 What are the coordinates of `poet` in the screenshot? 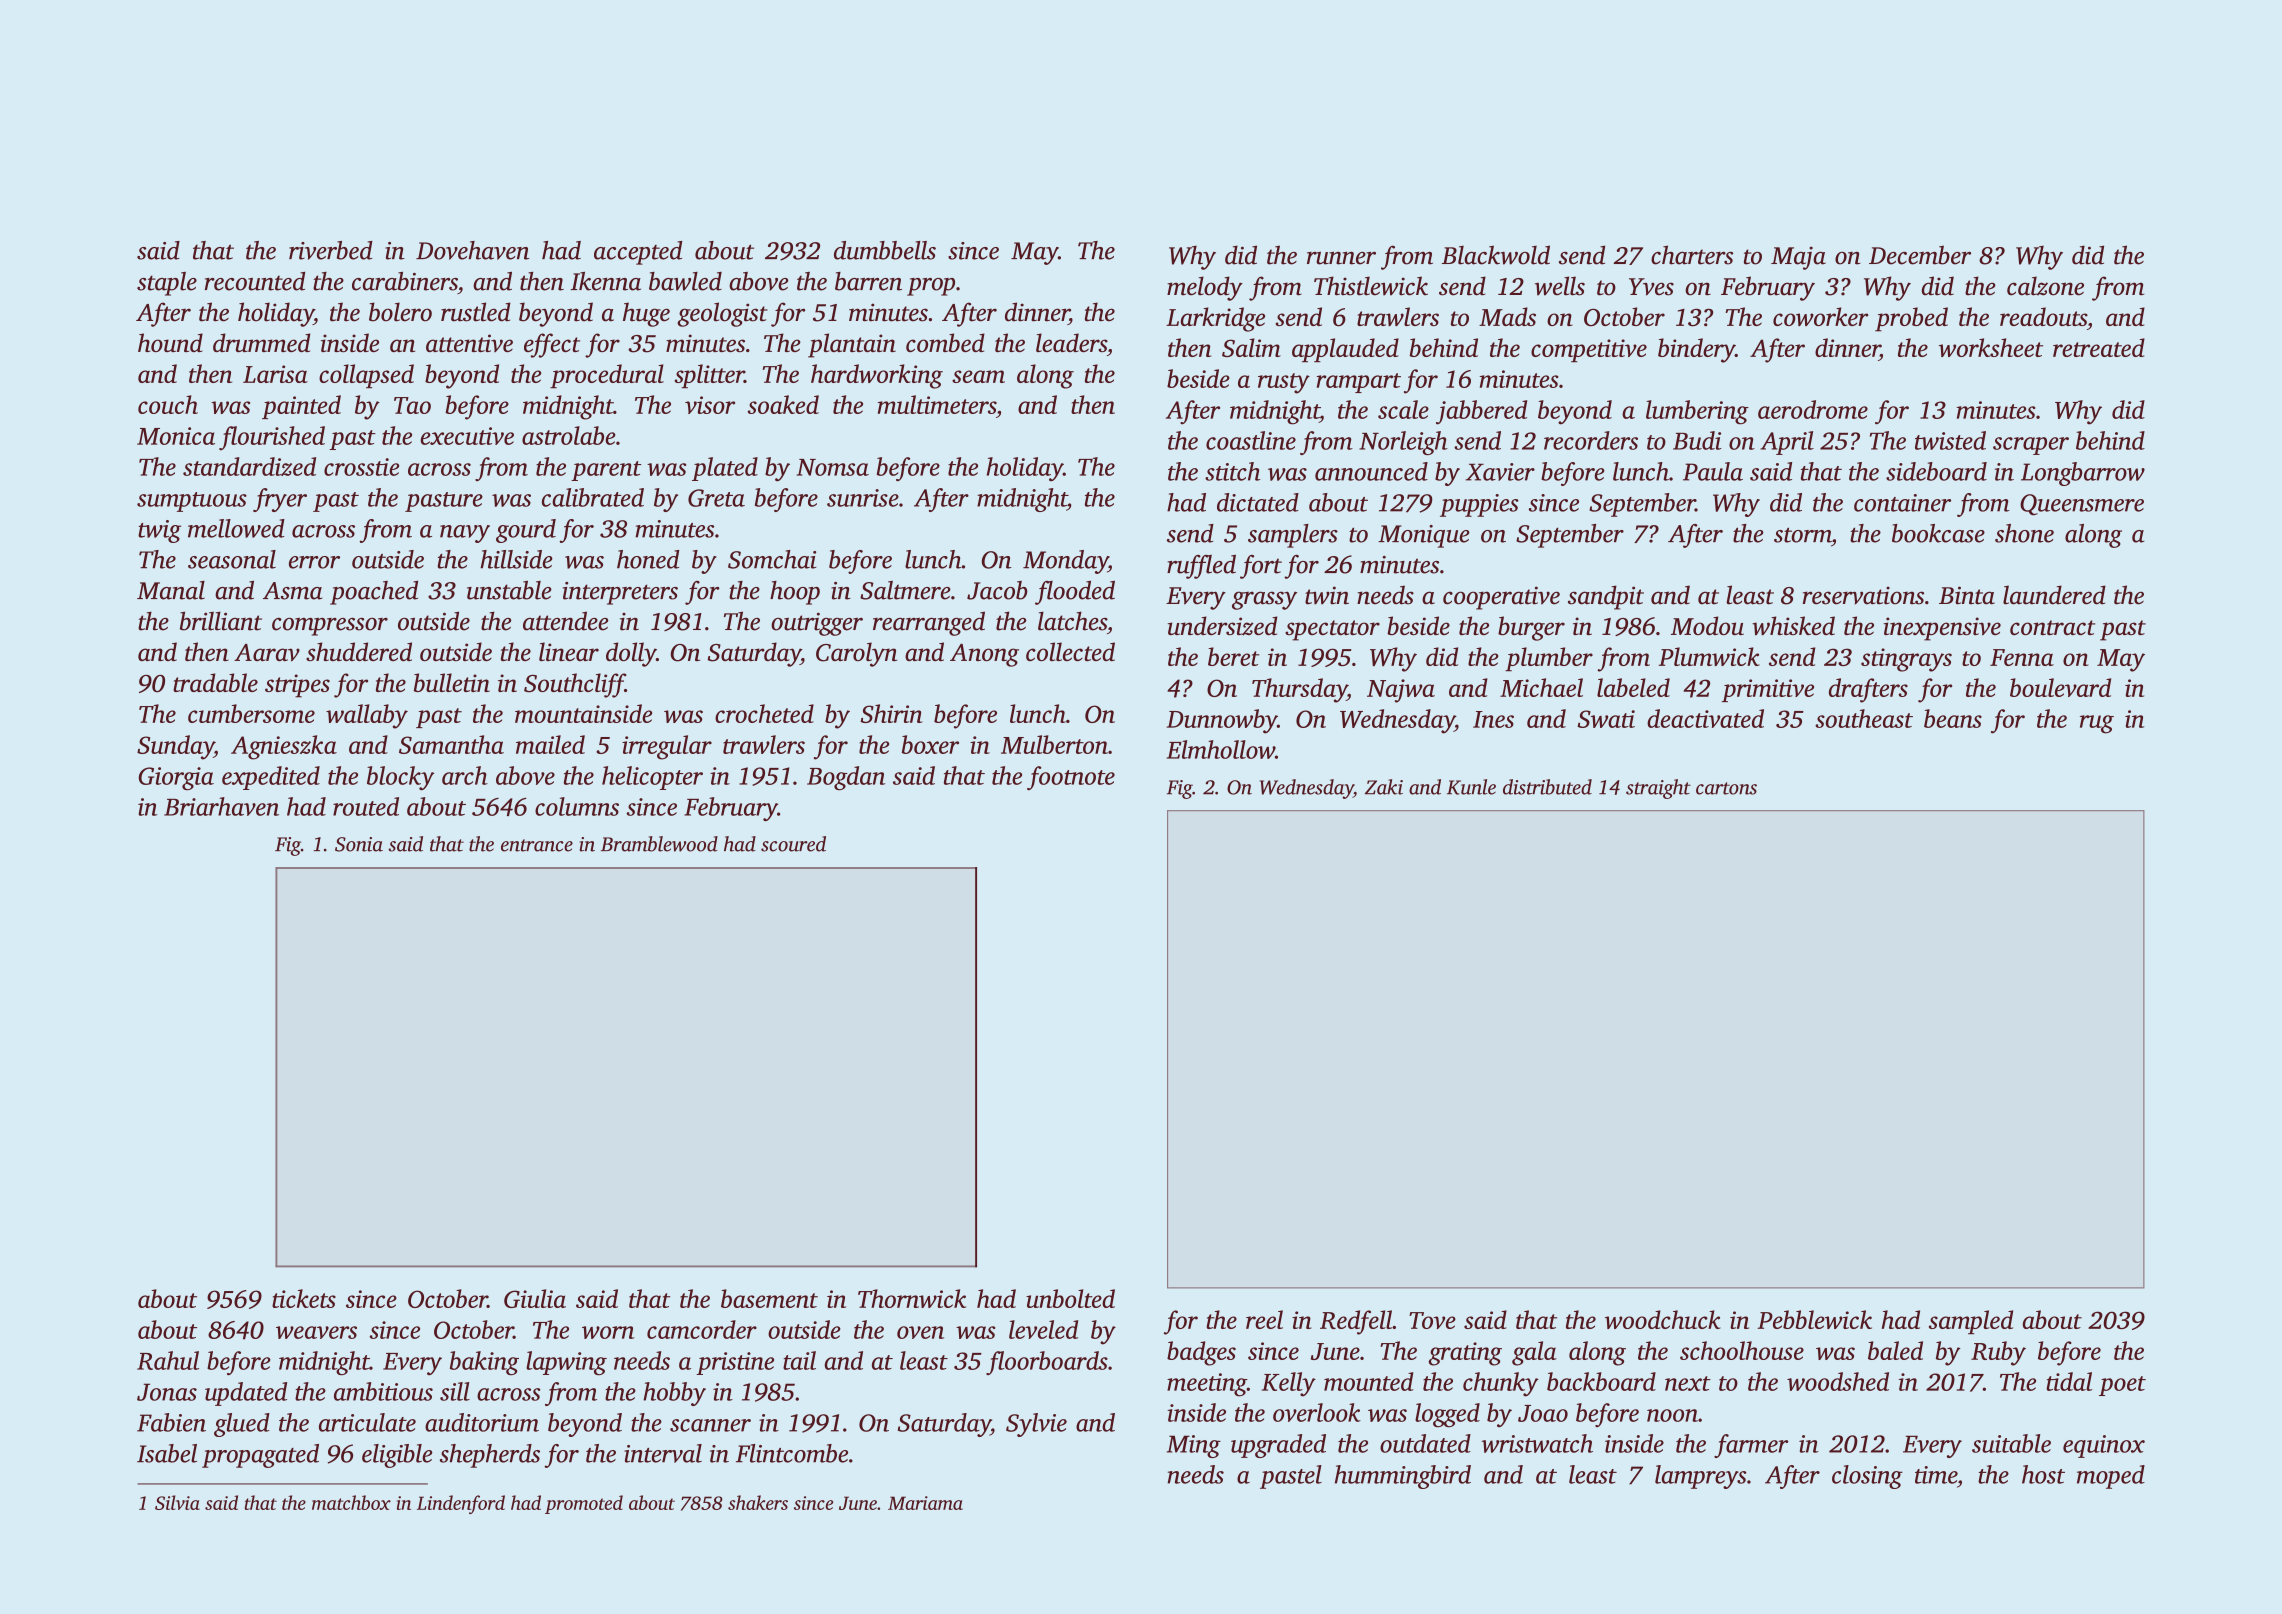 It's located at (2122, 1386).
